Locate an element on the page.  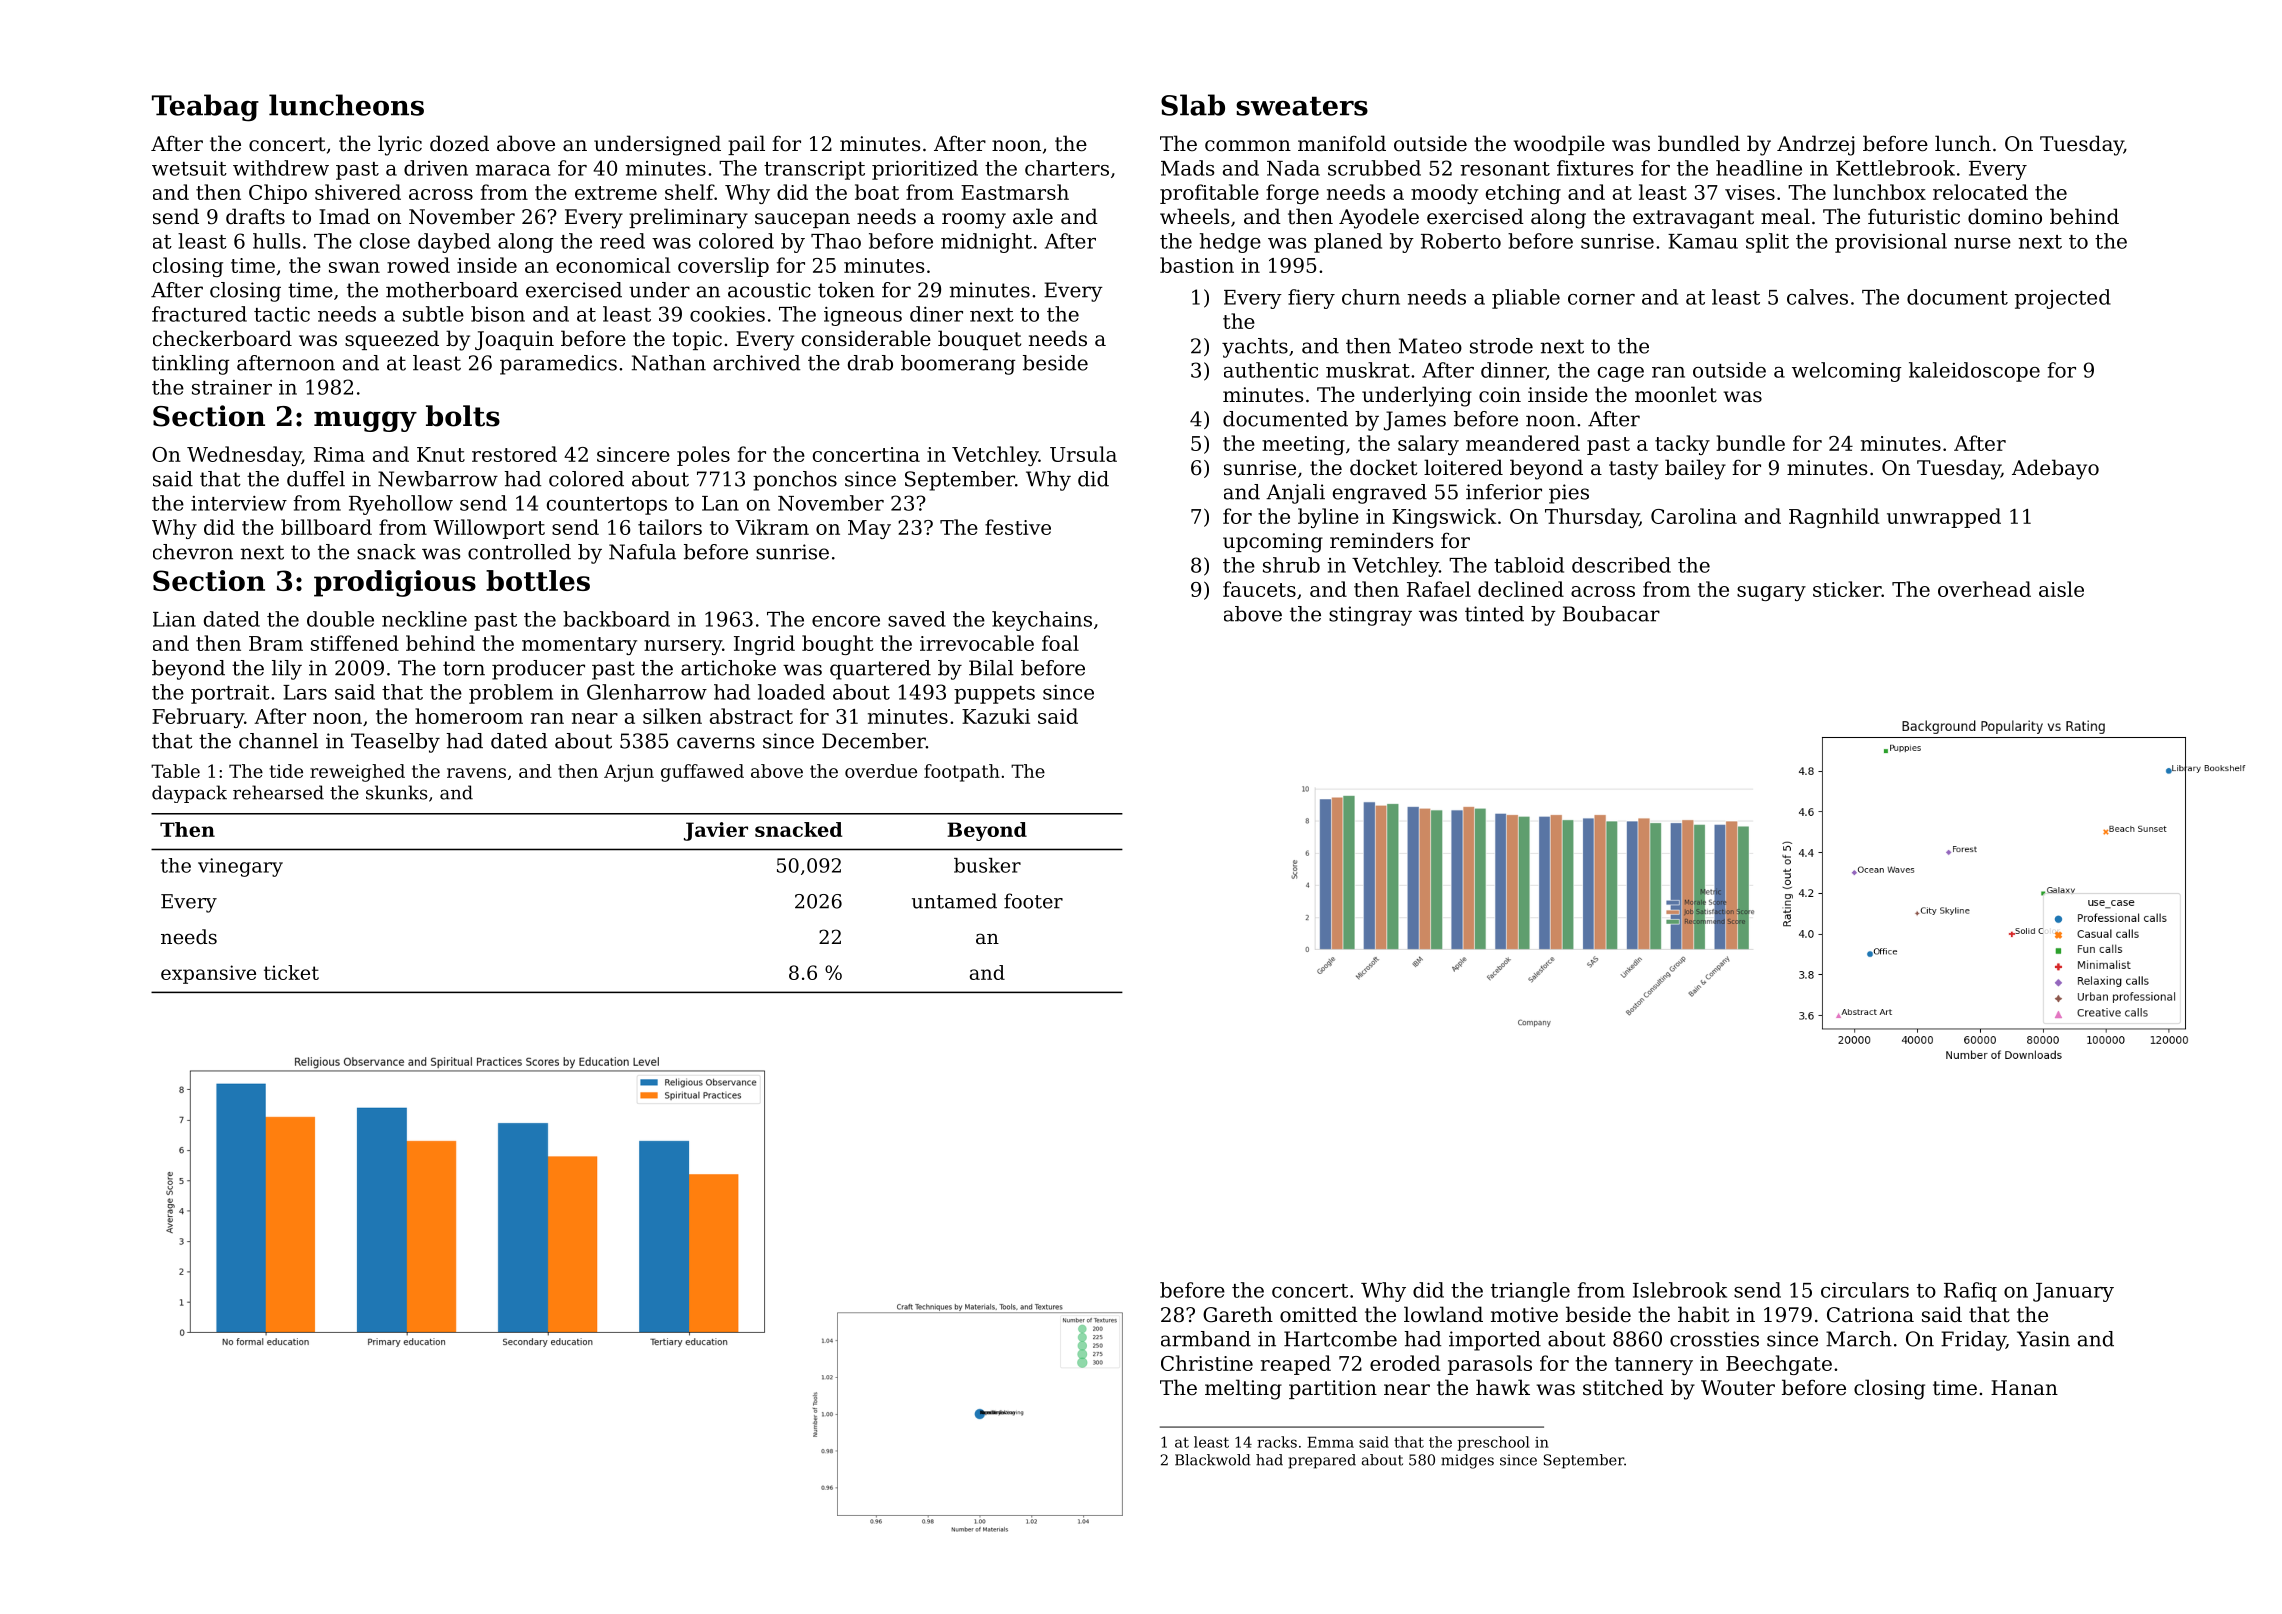
pail is located at coordinates (746, 145).
